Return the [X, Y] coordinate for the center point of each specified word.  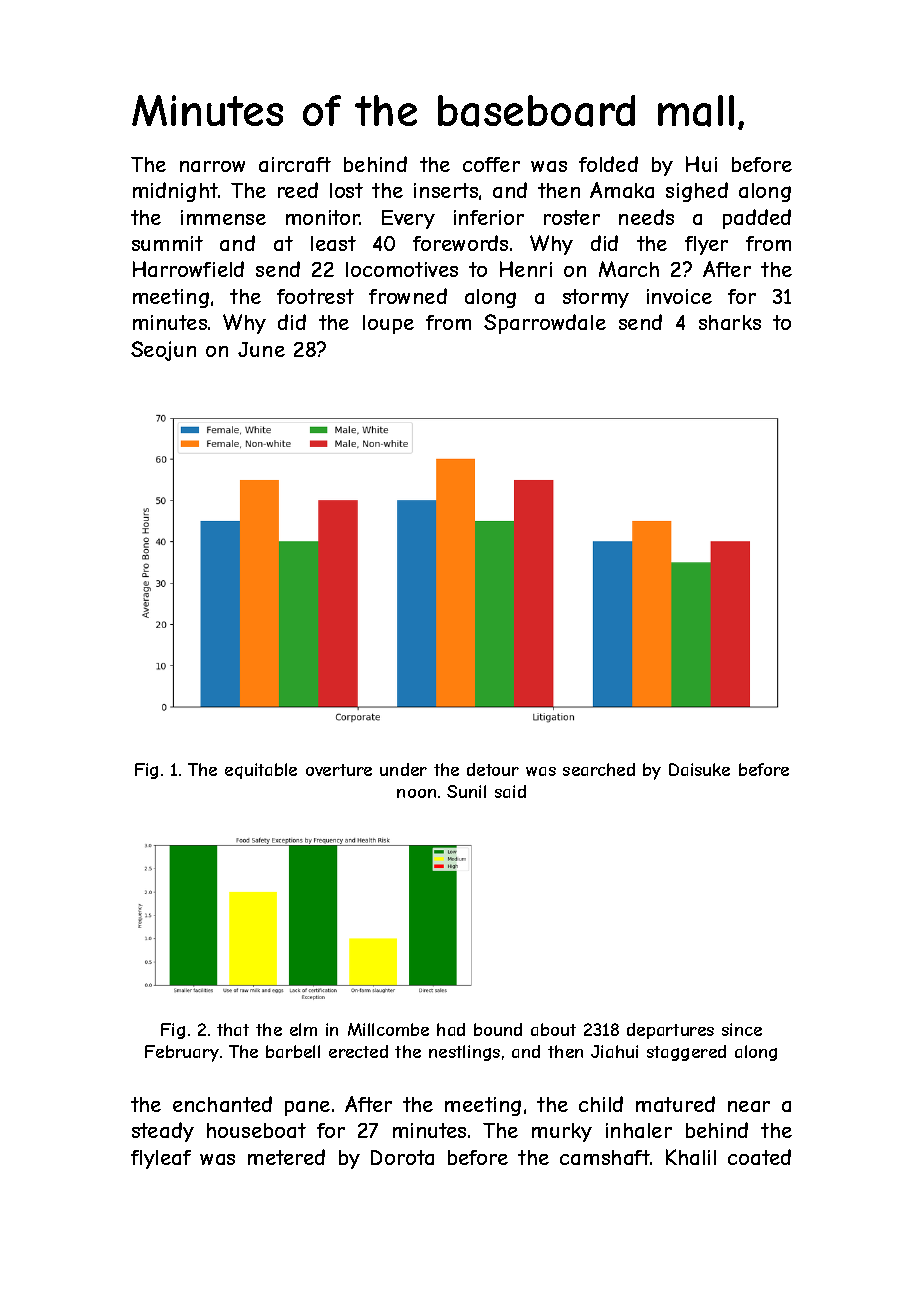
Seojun [163, 351]
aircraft [295, 164]
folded [608, 164]
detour [493, 769]
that [233, 1029]
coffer [491, 164]
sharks [730, 322]
